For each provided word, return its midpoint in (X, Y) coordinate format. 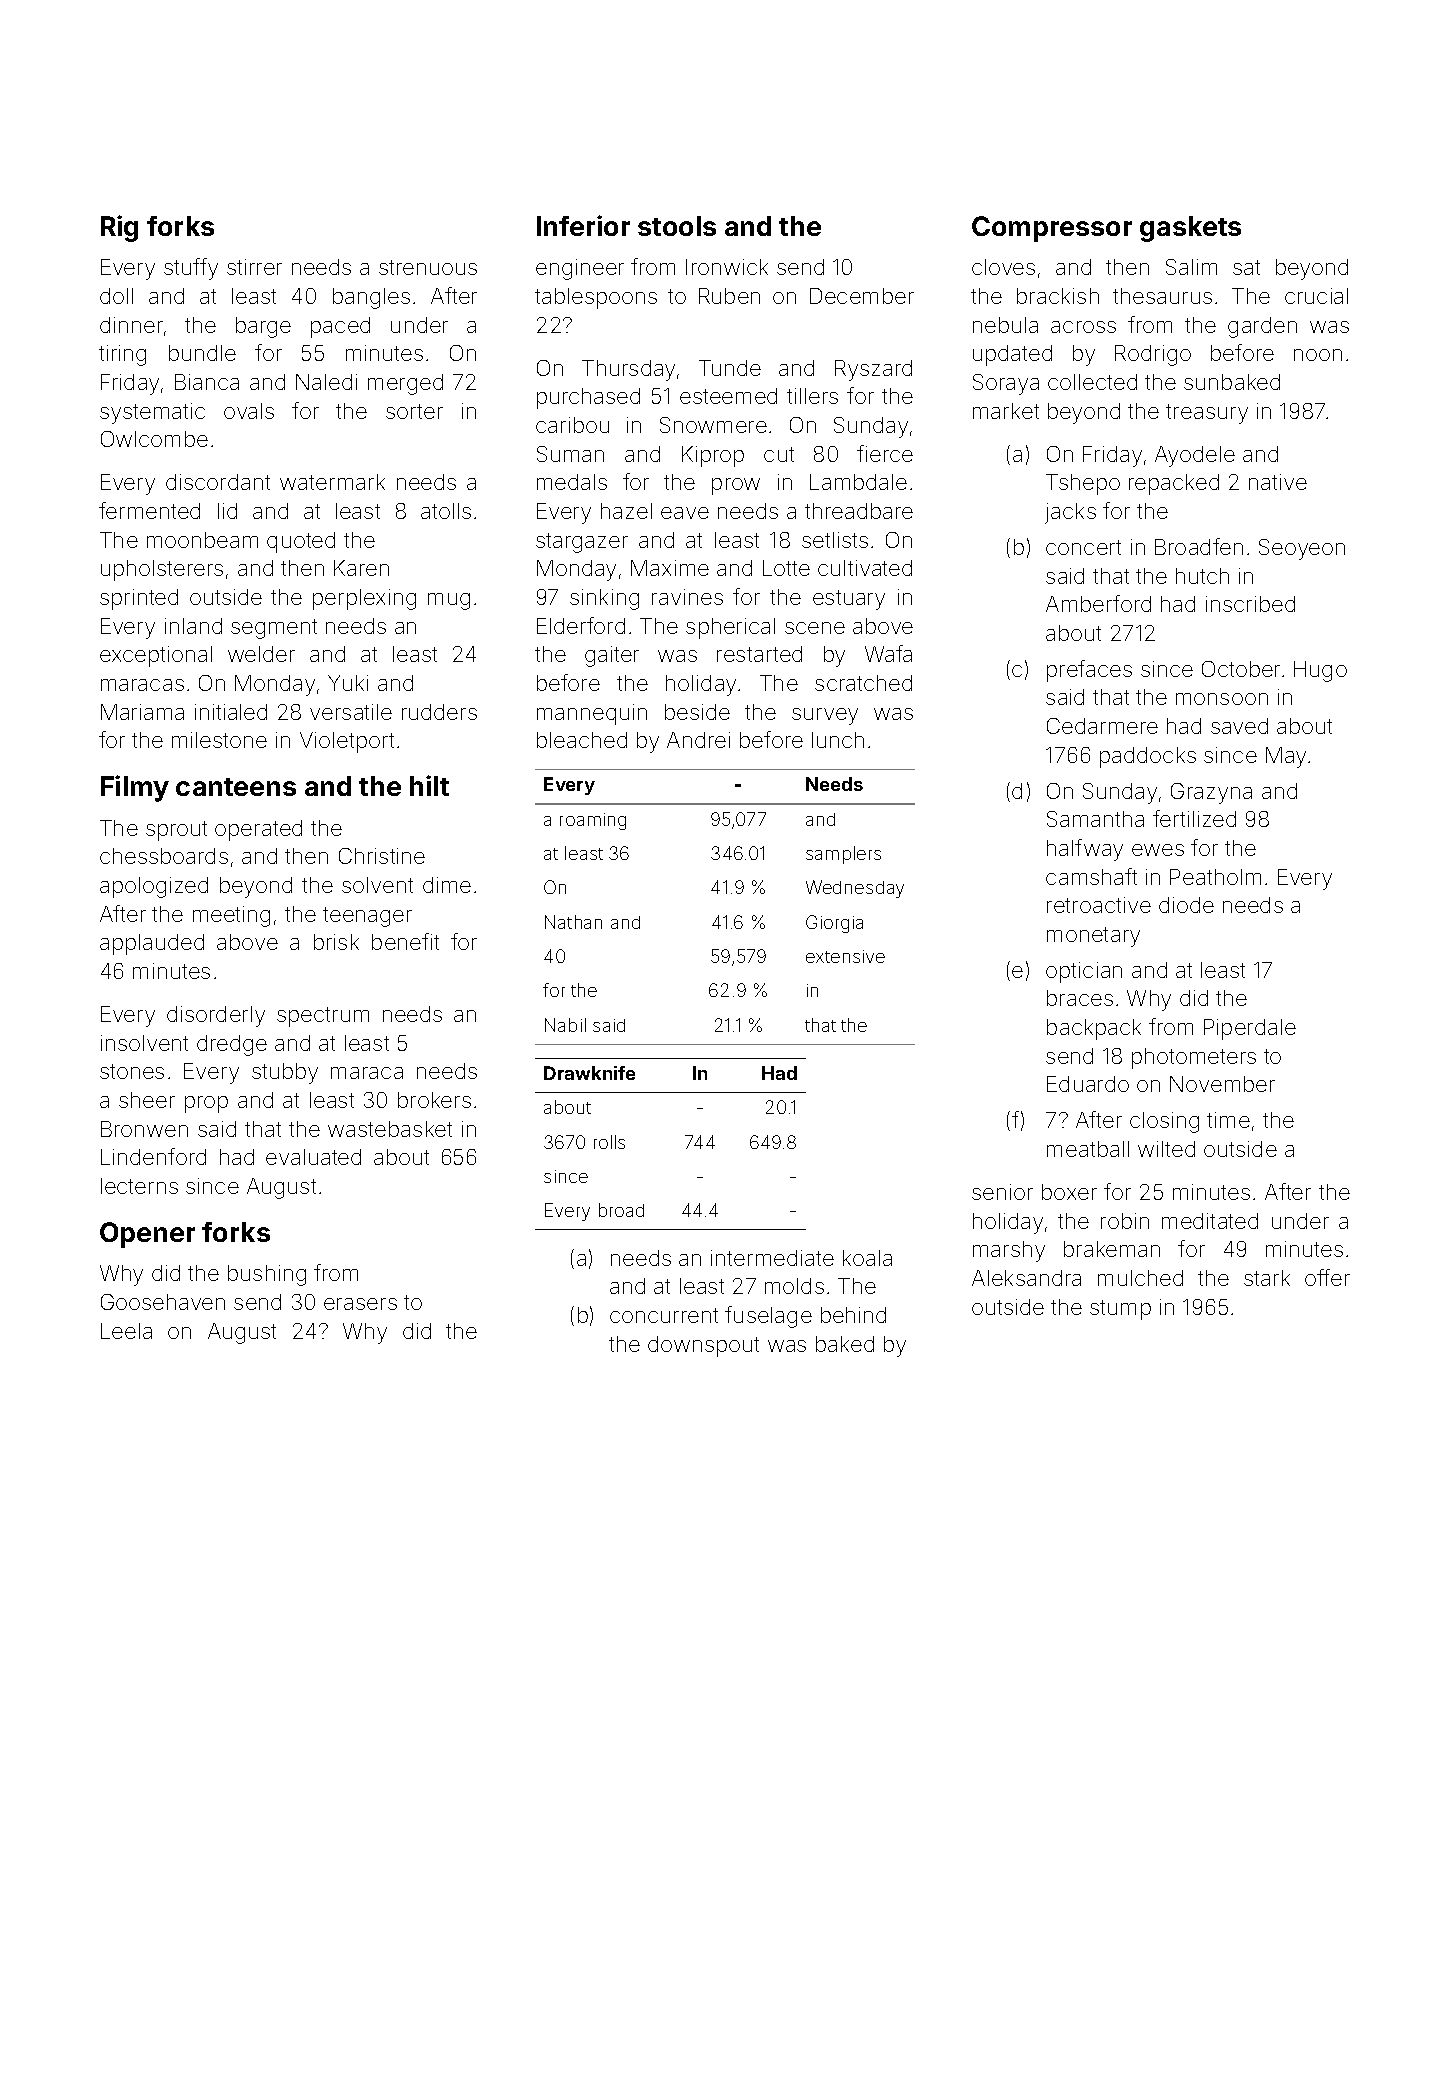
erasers (360, 1304)
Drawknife (589, 1073)
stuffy (191, 269)
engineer (580, 269)
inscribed (1250, 604)
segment (274, 629)
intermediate (772, 1258)
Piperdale (1250, 1029)
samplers (843, 855)
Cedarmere (1102, 726)
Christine (382, 856)
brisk (336, 942)
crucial (1316, 296)
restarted (759, 654)
